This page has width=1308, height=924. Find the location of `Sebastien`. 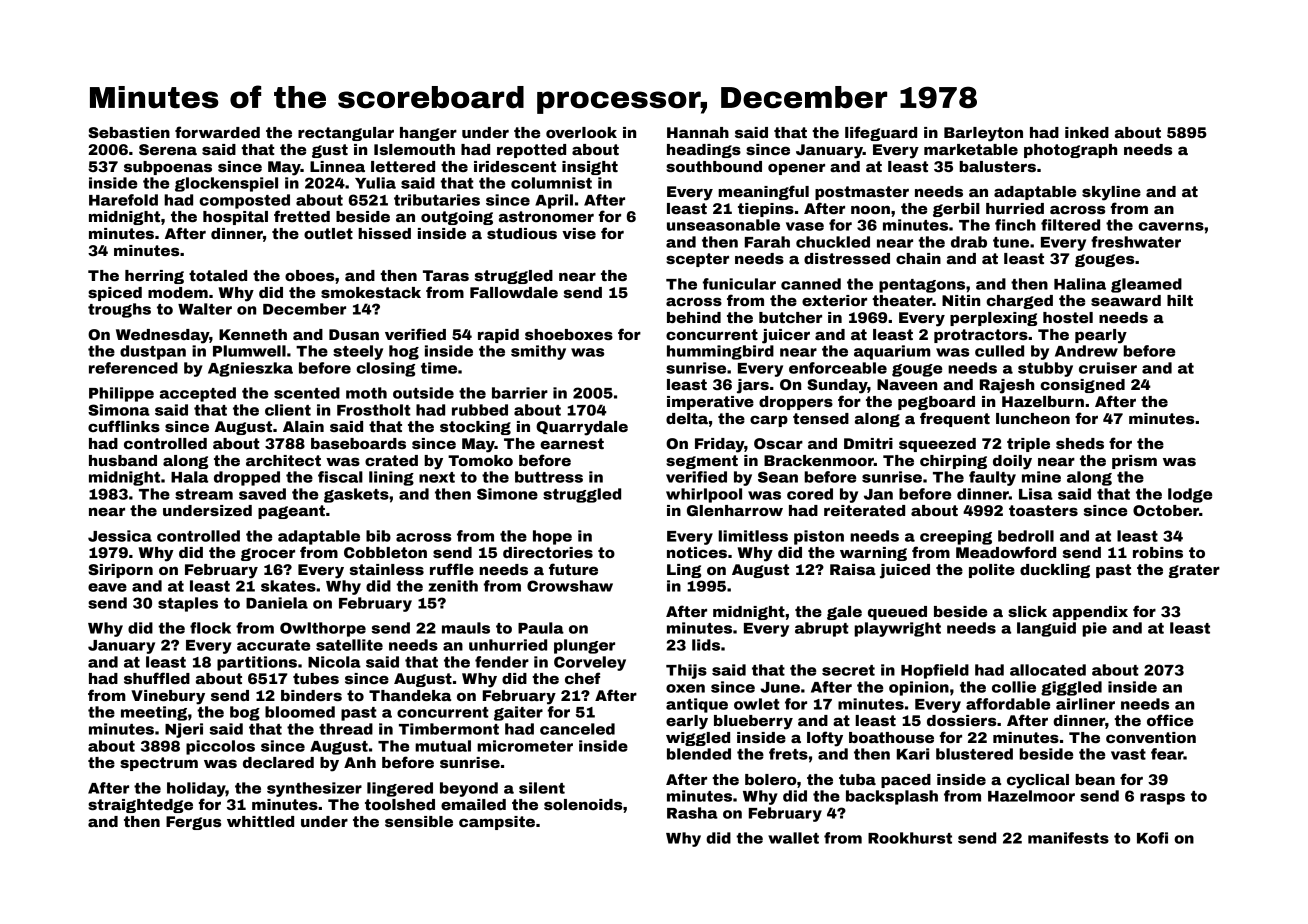

Sebastien is located at coordinates (129, 132).
